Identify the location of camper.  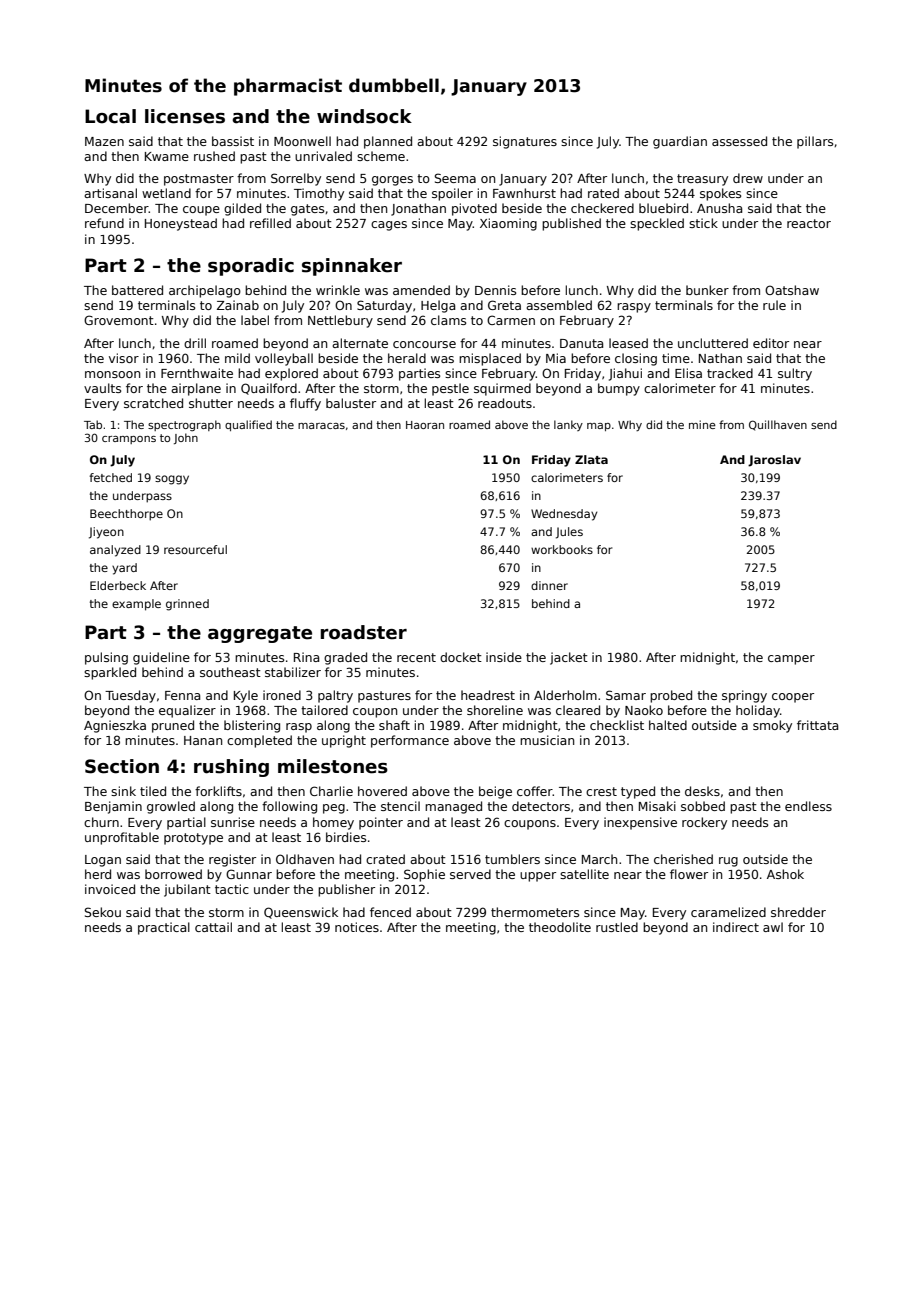
(791, 660).
